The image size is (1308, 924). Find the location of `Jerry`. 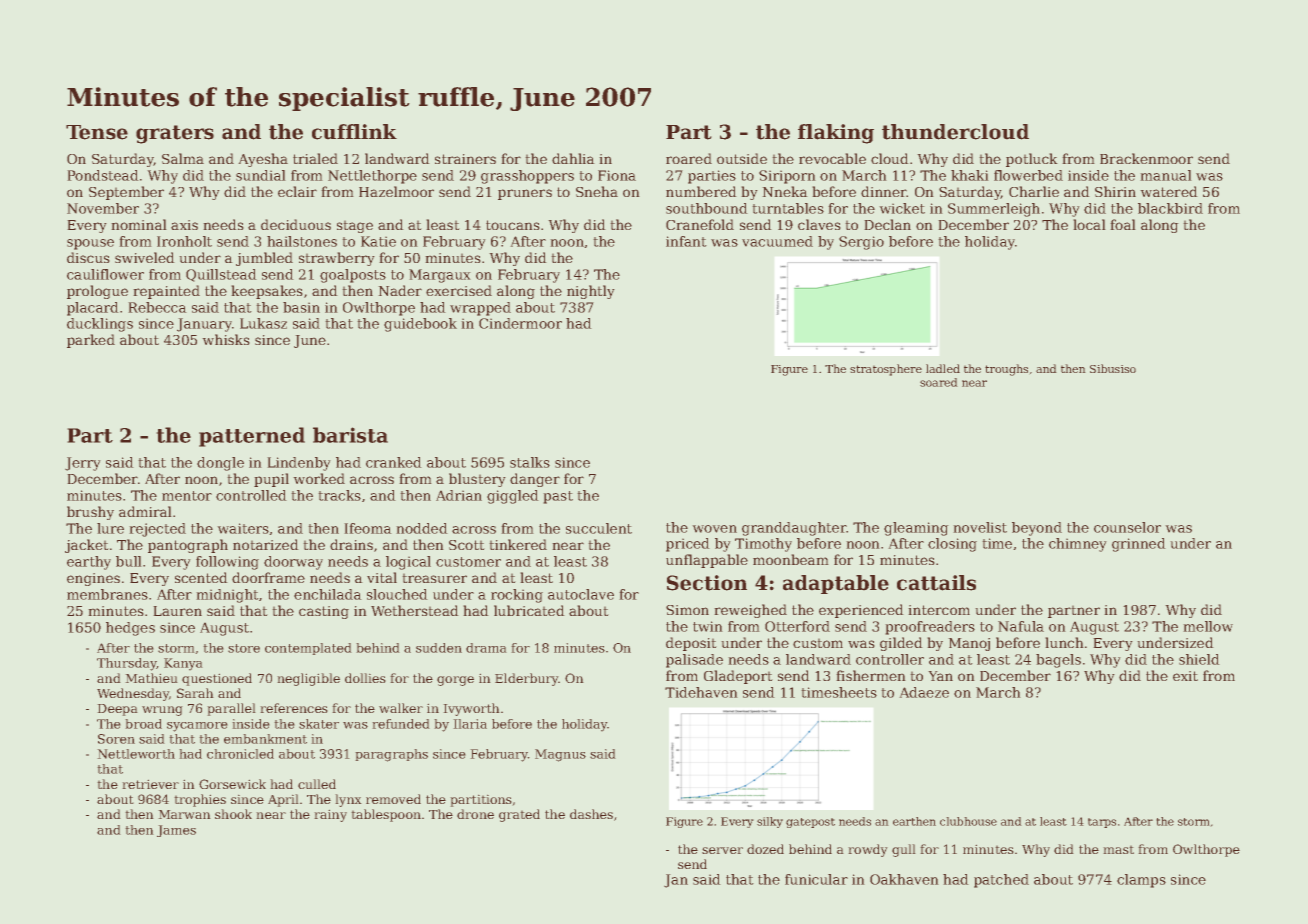

Jerry is located at coordinates (83, 464).
